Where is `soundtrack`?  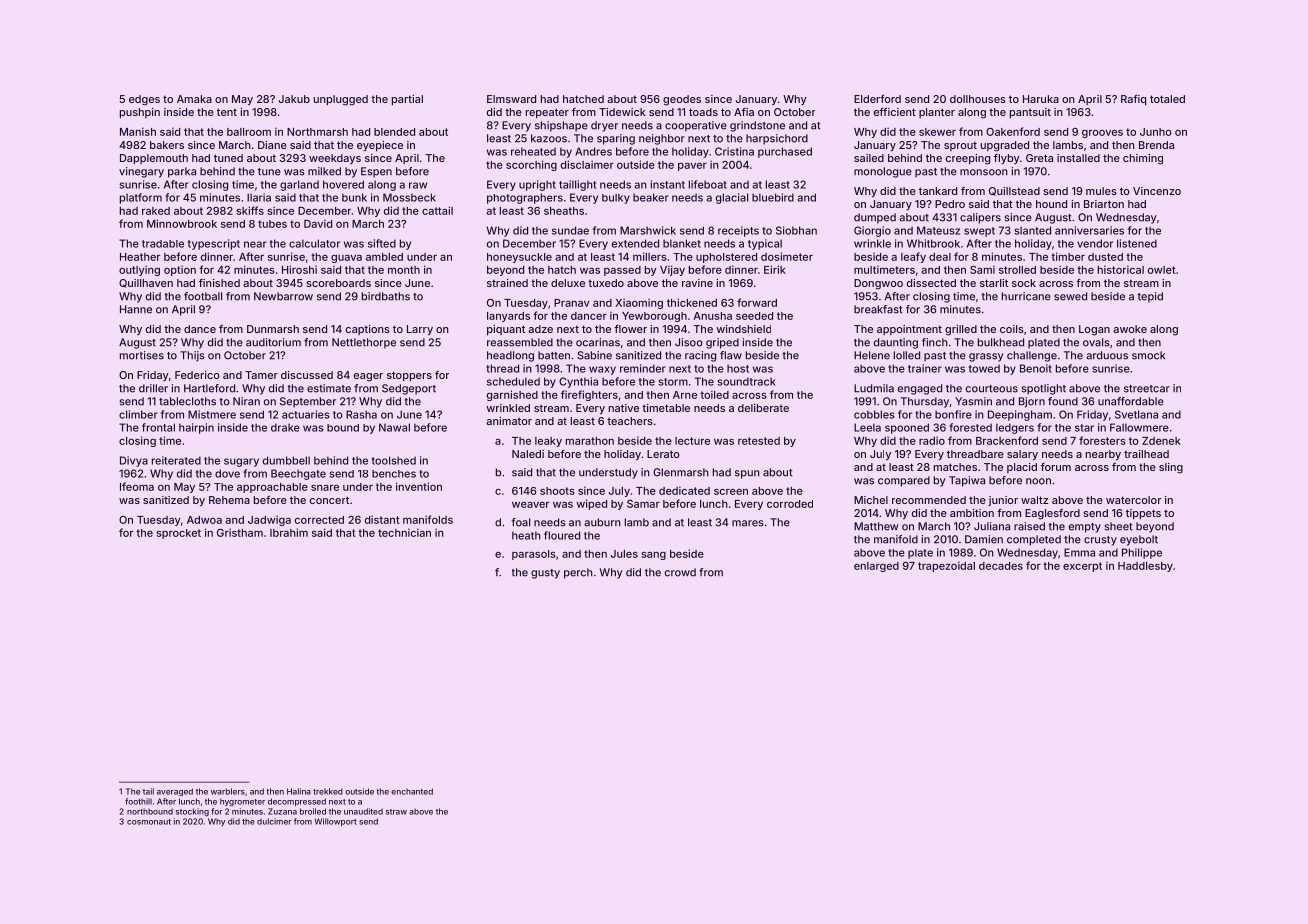 soundtrack is located at coordinates (746, 381).
